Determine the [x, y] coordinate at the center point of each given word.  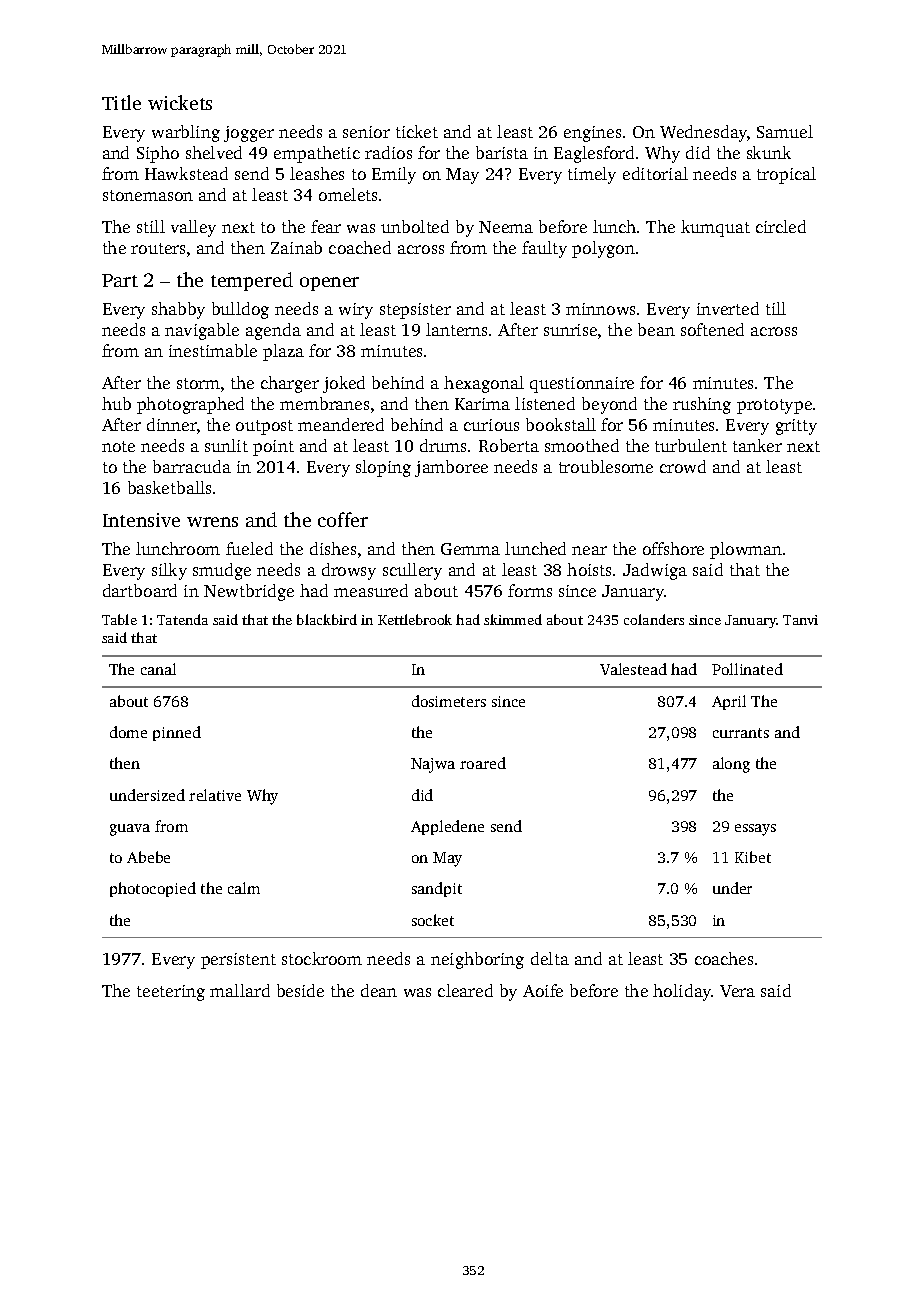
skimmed [513, 619]
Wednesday [704, 133]
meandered [341, 424]
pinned [177, 733]
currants [741, 733]
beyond [609, 405]
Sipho [158, 154]
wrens [212, 522]
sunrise [570, 330]
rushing [702, 405]
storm [198, 383]
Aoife [543, 990]
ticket [417, 131]
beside [300, 990]
